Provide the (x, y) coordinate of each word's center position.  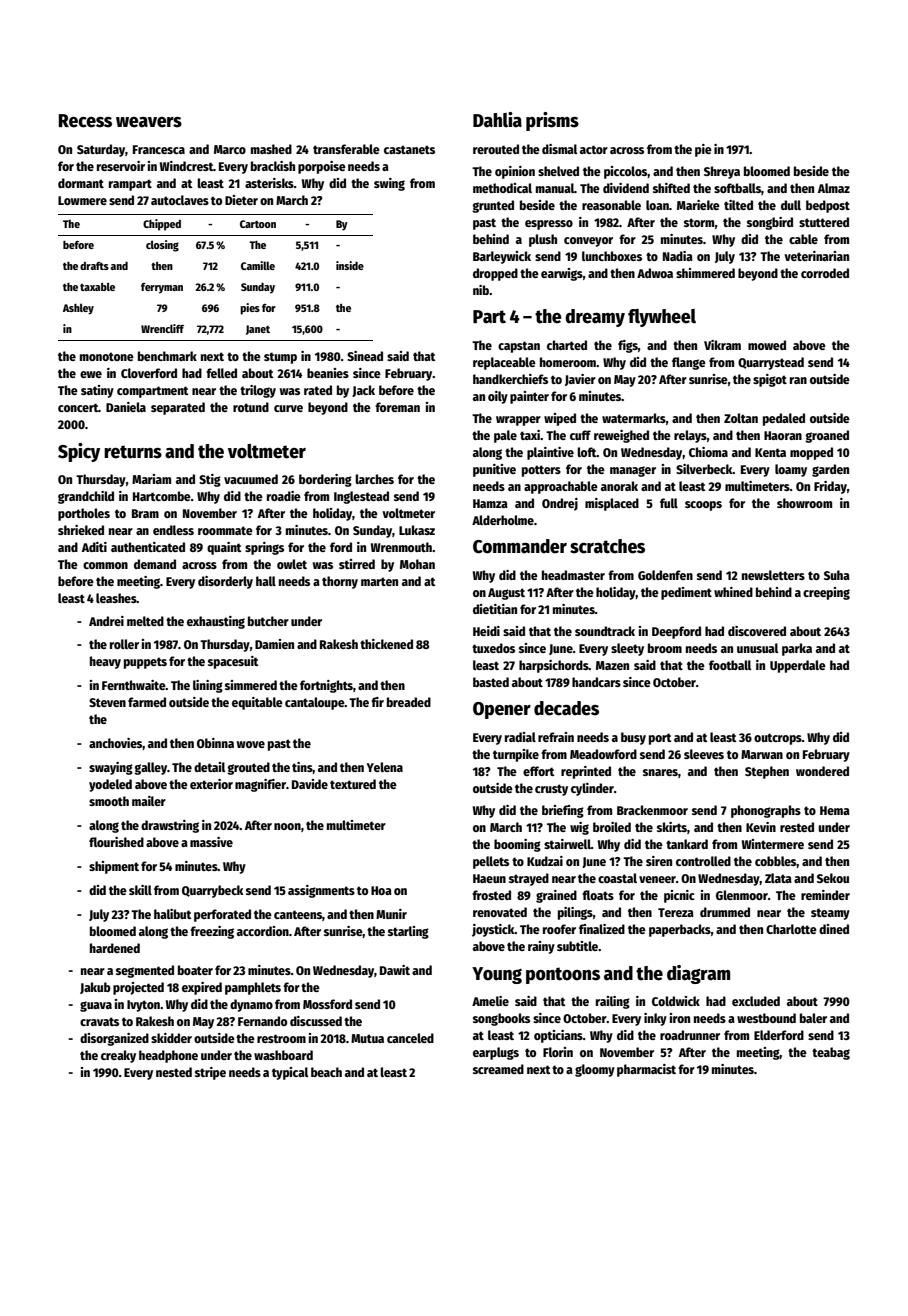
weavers (149, 122)
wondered (822, 771)
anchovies (116, 744)
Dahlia (497, 120)
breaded (409, 702)
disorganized (114, 1039)
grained (556, 896)
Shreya (722, 172)
